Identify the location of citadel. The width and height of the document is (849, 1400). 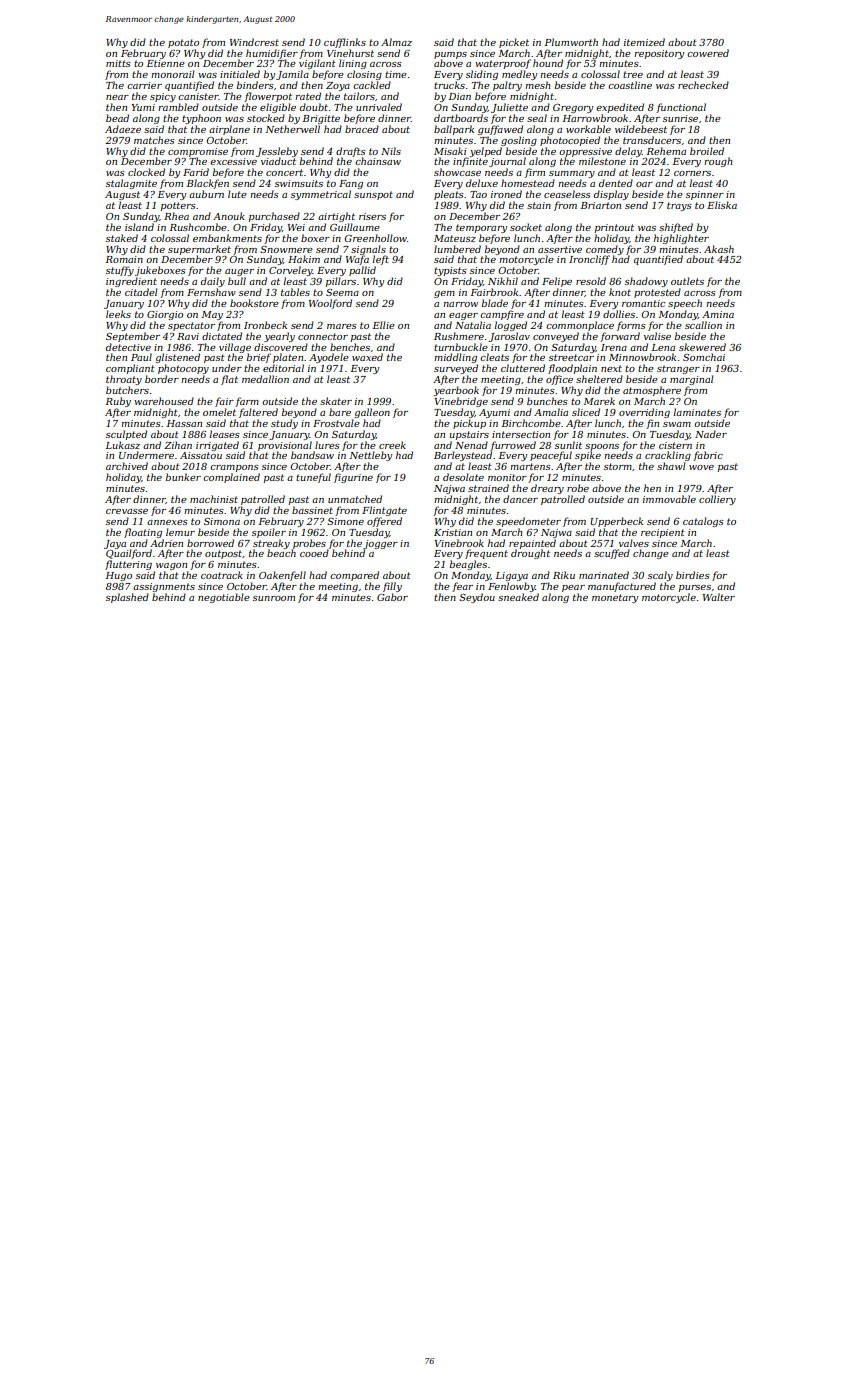
(141, 292).
